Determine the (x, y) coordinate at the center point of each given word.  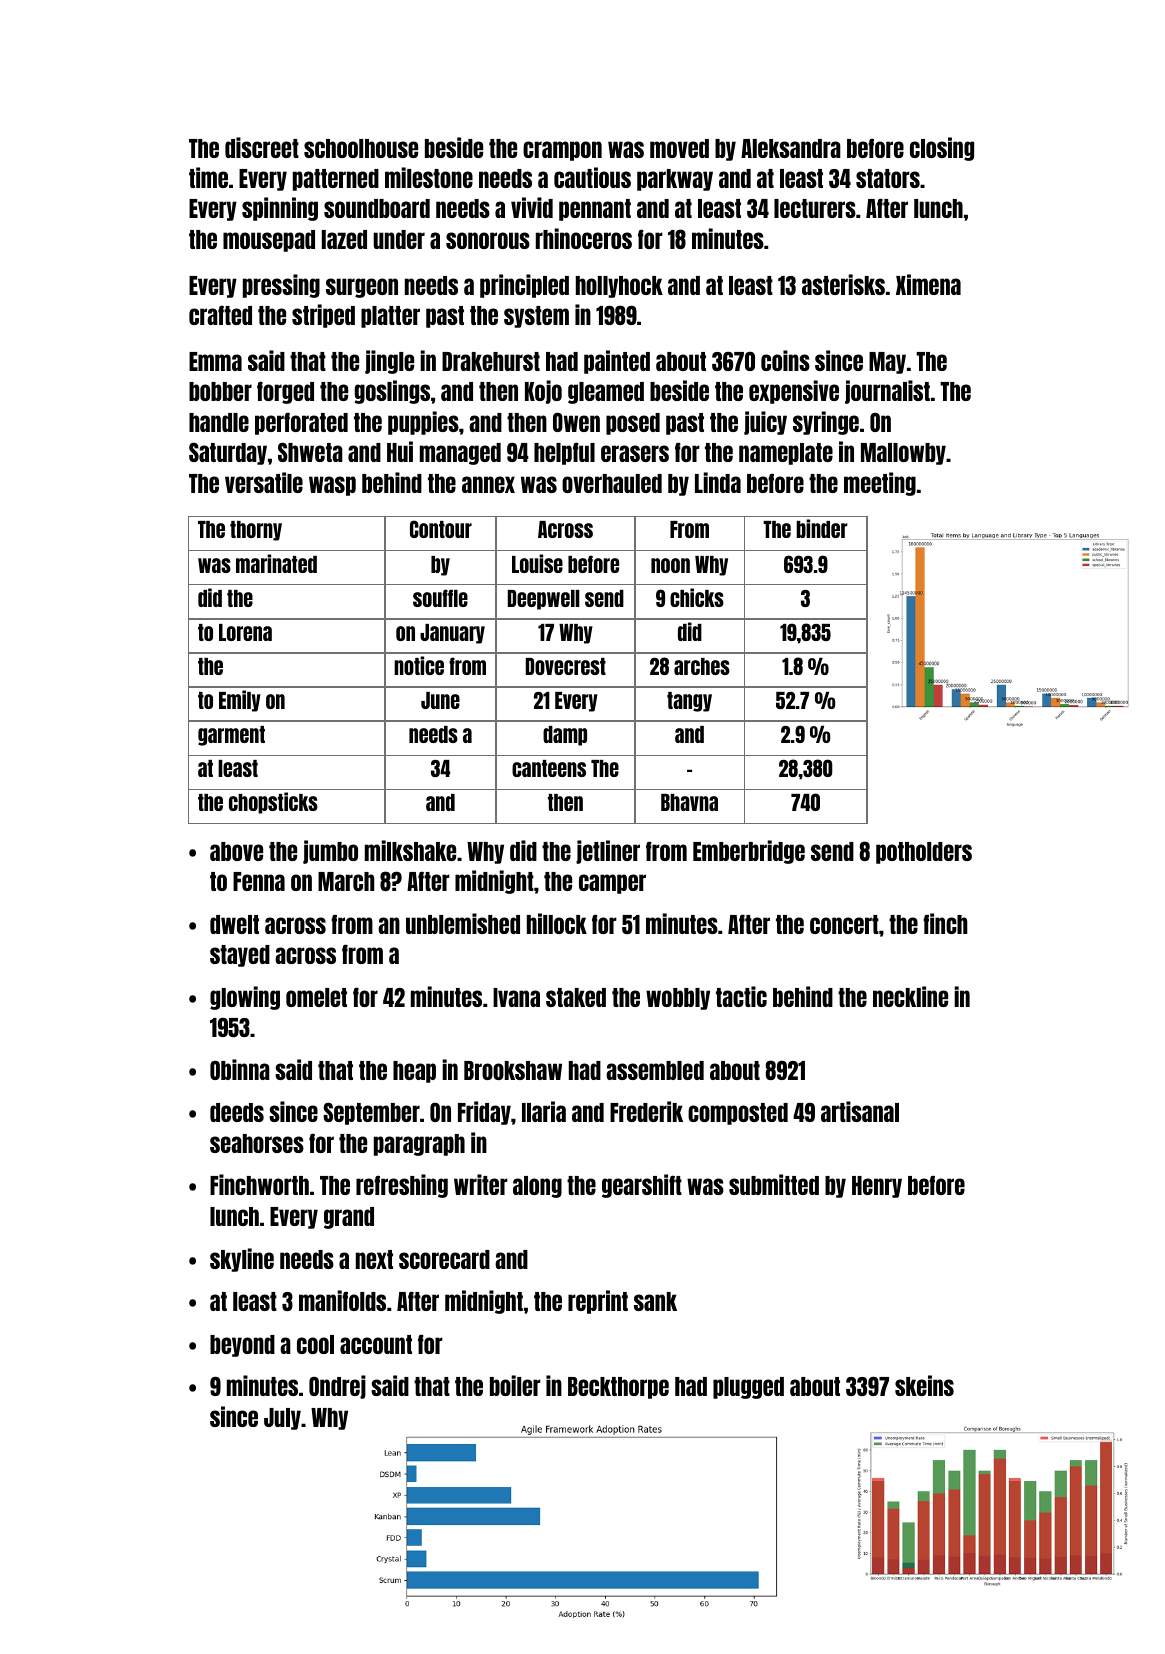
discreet (262, 147)
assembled (655, 1070)
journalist (887, 392)
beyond (242, 1346)
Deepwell (544, 600)
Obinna (240, 1069)
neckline (910, 996)
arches (702, 666)
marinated (276, 563)
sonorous (488, 240)
